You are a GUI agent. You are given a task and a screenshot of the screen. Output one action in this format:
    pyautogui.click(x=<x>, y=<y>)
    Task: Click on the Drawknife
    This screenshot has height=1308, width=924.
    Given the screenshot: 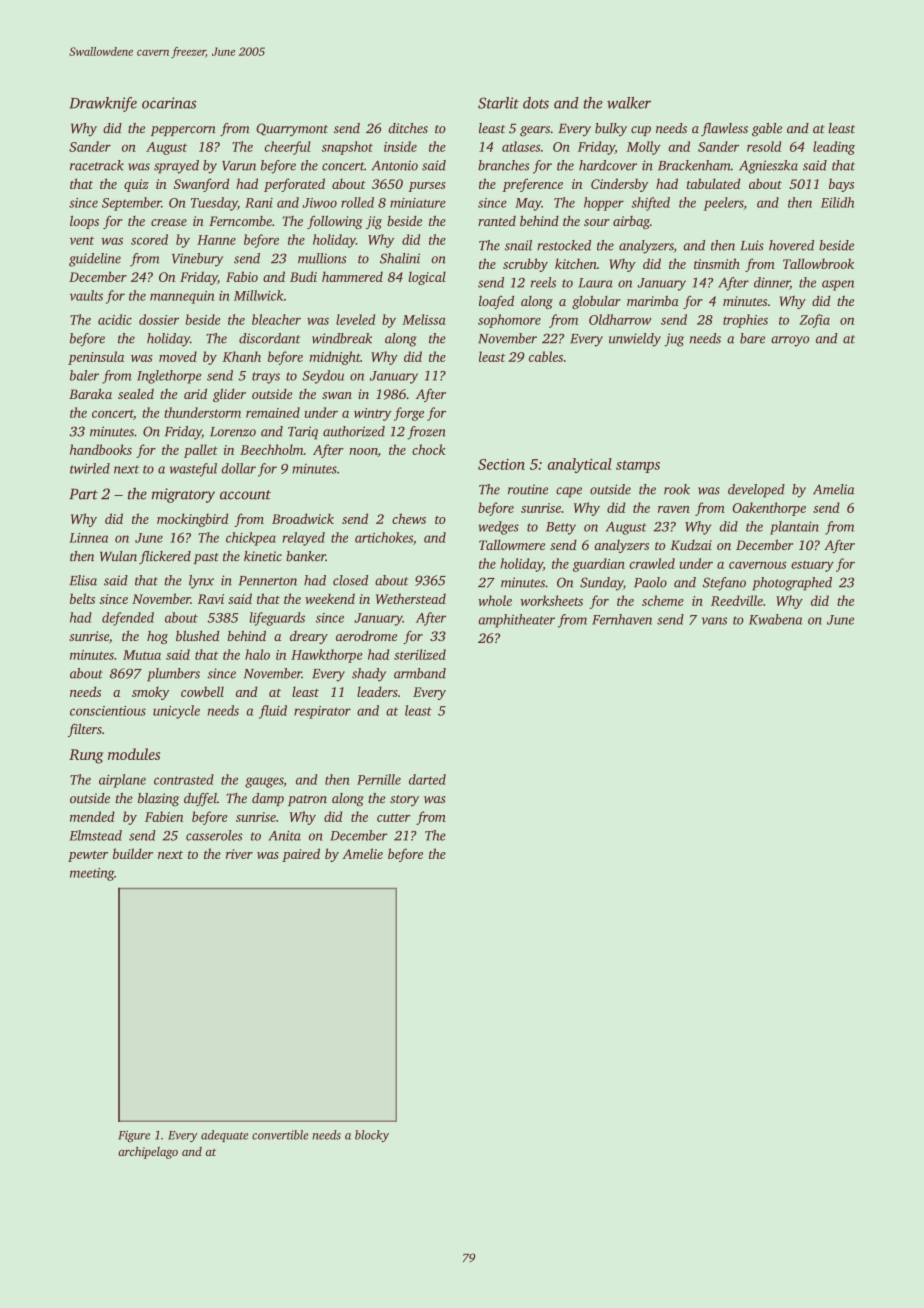 What is the action you would take?
    pyautogui.click(x=103, y=104)
